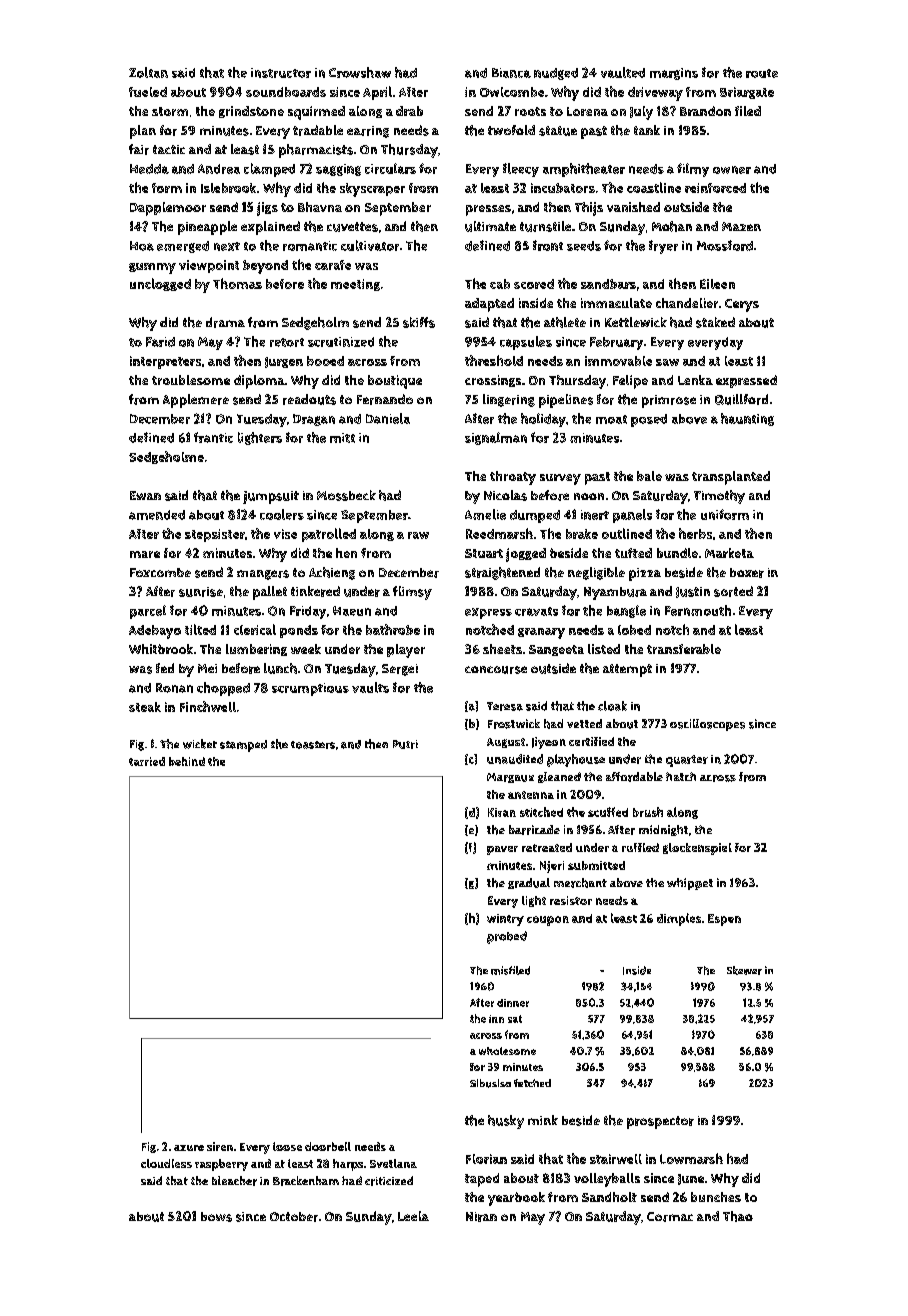 The image size is (908, 1316). Describe the element at coordinates (513, 1003) in the screenshot. I see `dinner` at that location.
